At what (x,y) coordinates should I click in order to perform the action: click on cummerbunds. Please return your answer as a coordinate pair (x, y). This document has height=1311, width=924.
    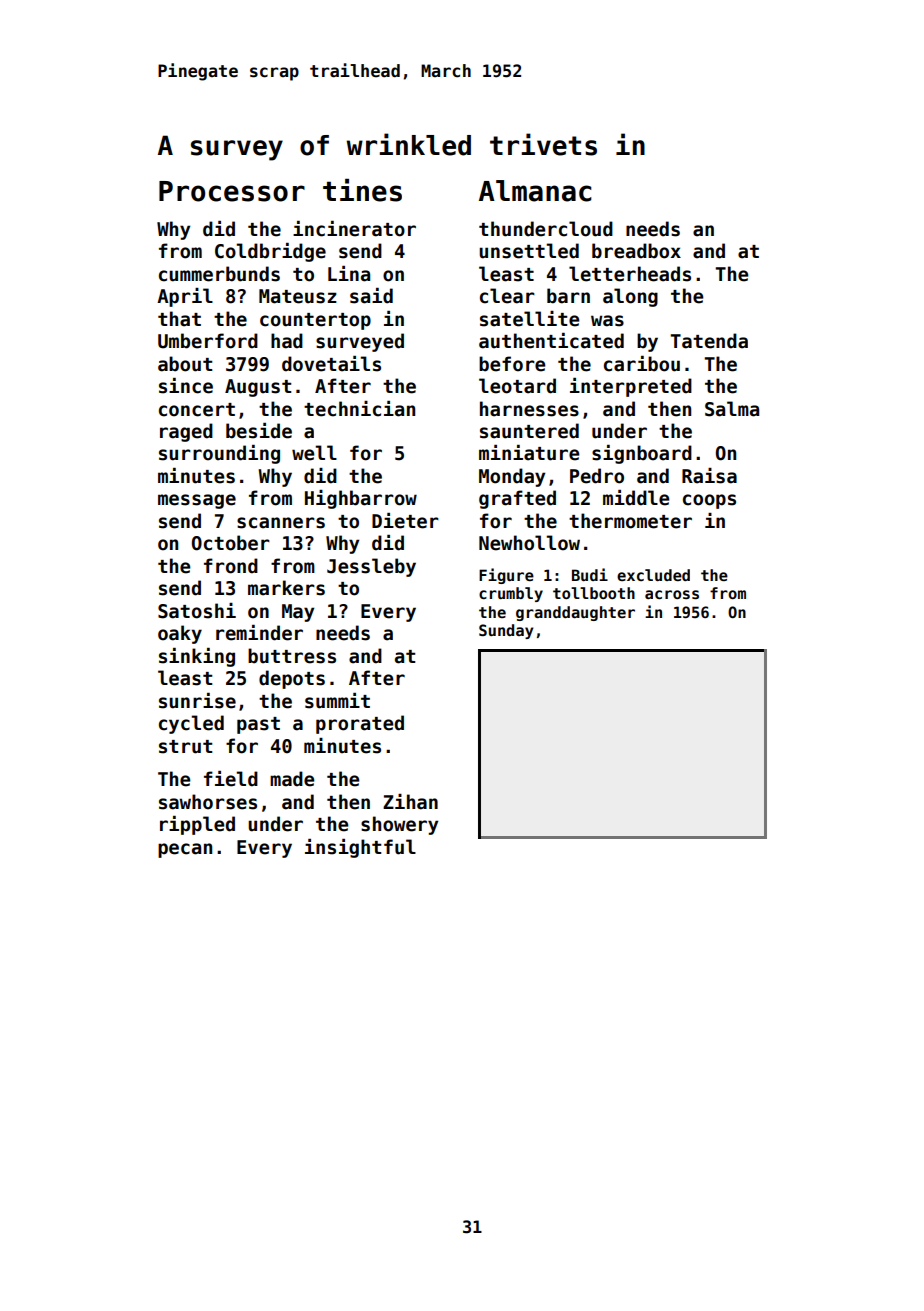
    Looking at the image, I should click on (219, 274).
